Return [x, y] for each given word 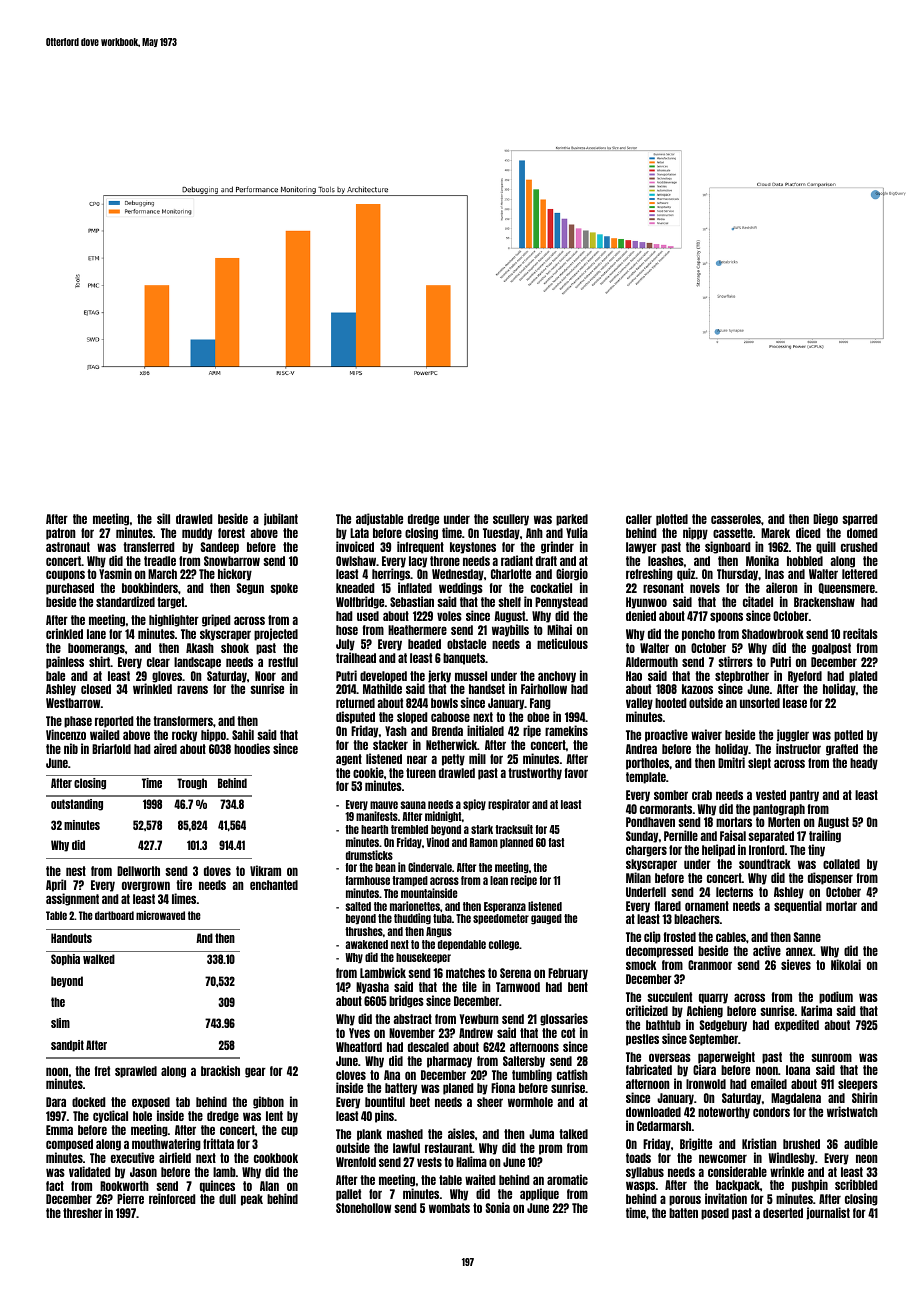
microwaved [160, 915]
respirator [509, 805]
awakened [366, 944]
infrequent [420, 547]
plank [369, 1135]
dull [227, 1199]
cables [731, 937]
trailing [825, 836]
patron [61, 534]
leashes [666, 561]
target [171, 603]
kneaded [355, 588]
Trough [192, 784]
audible [861, 1143]
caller [639, 519]
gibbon [268, 1102]
